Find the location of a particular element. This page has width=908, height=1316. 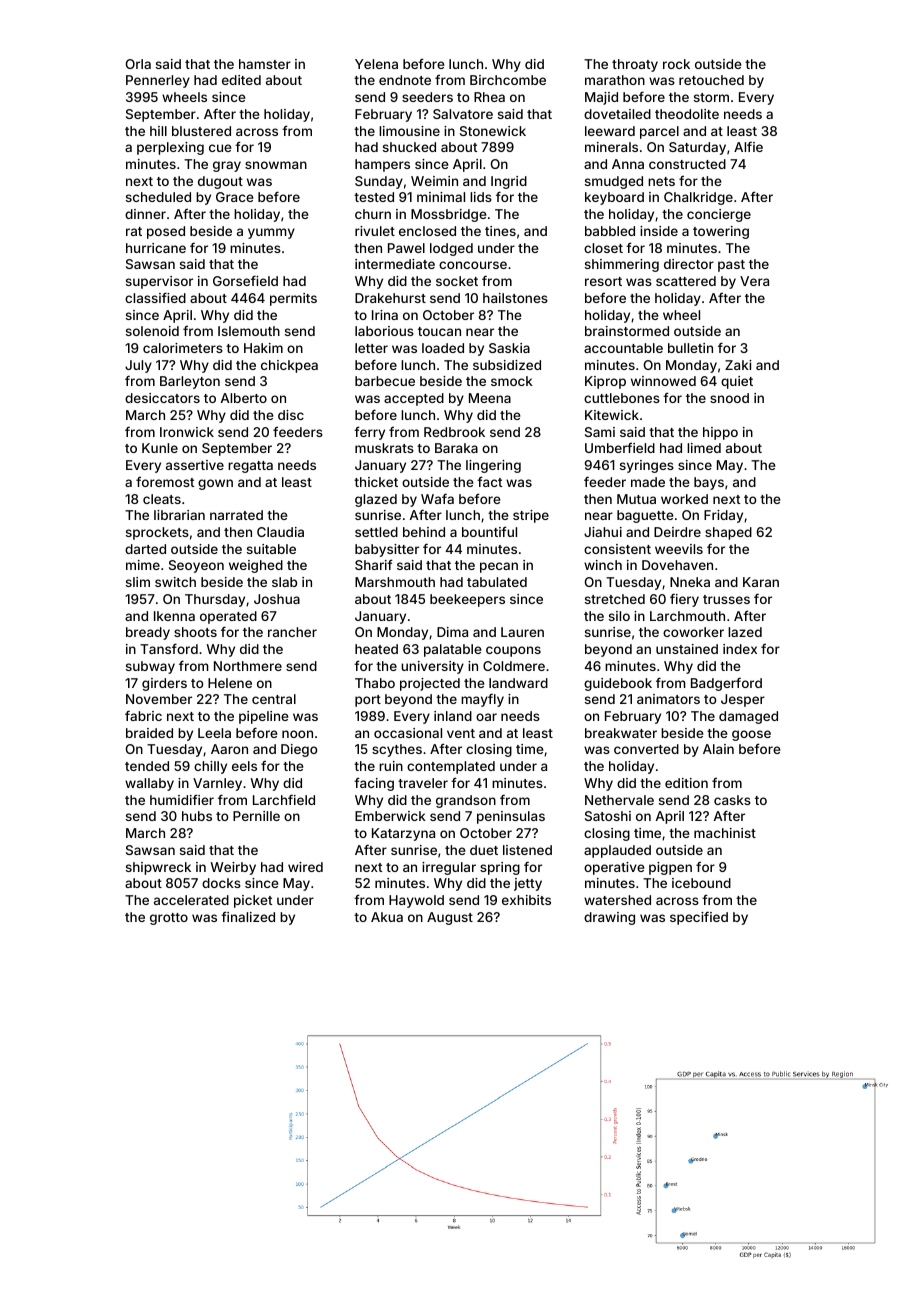

hamster is located at coordinates (265, 64).
